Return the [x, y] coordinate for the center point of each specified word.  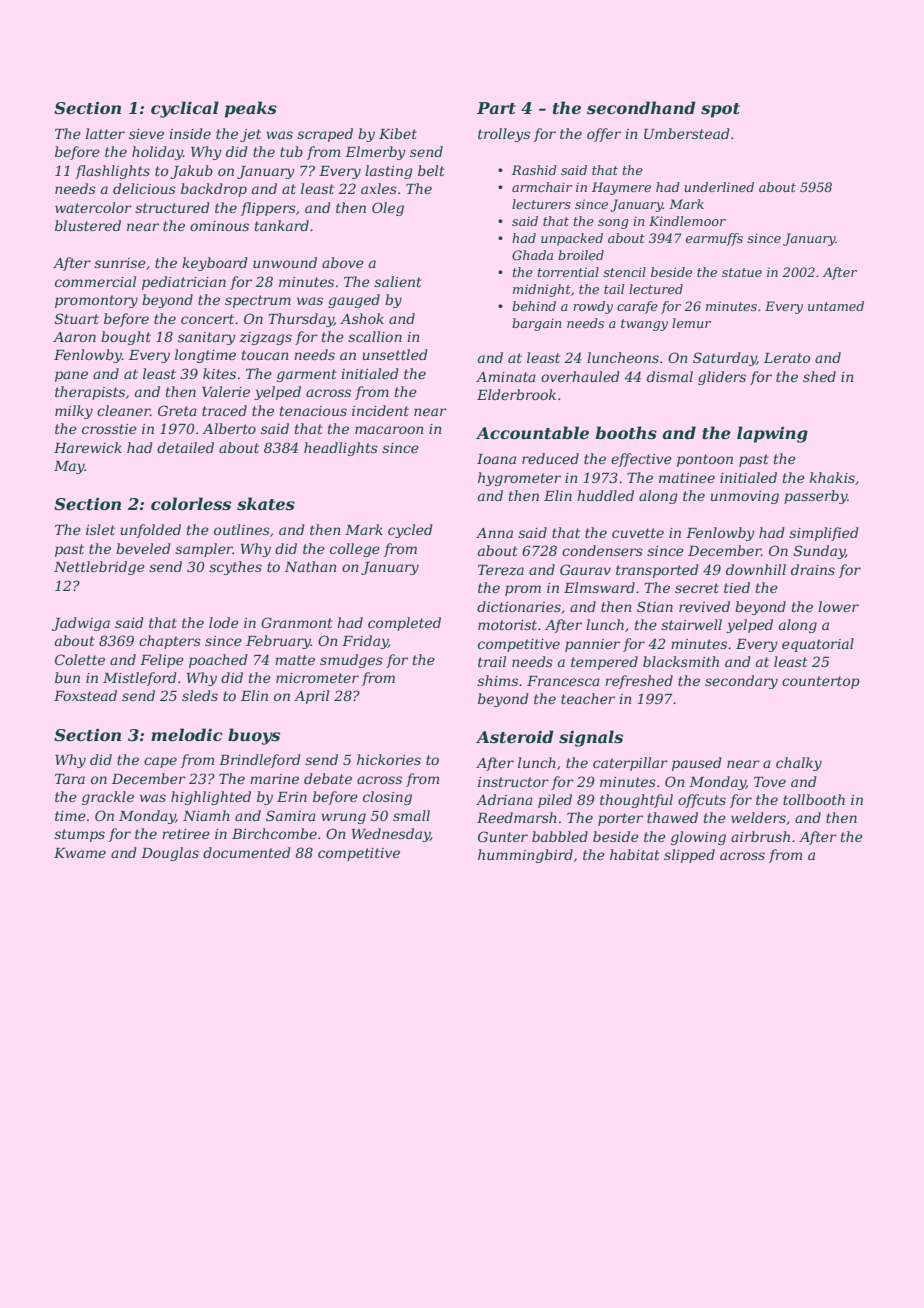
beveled [143, 548]
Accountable [532, 433]
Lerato [787, 358]
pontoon [705, 460]
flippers [268, 209]
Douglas [170, 854]
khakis [832, 477]
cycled [410, 531]
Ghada [532, 255]
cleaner [123, 410]
